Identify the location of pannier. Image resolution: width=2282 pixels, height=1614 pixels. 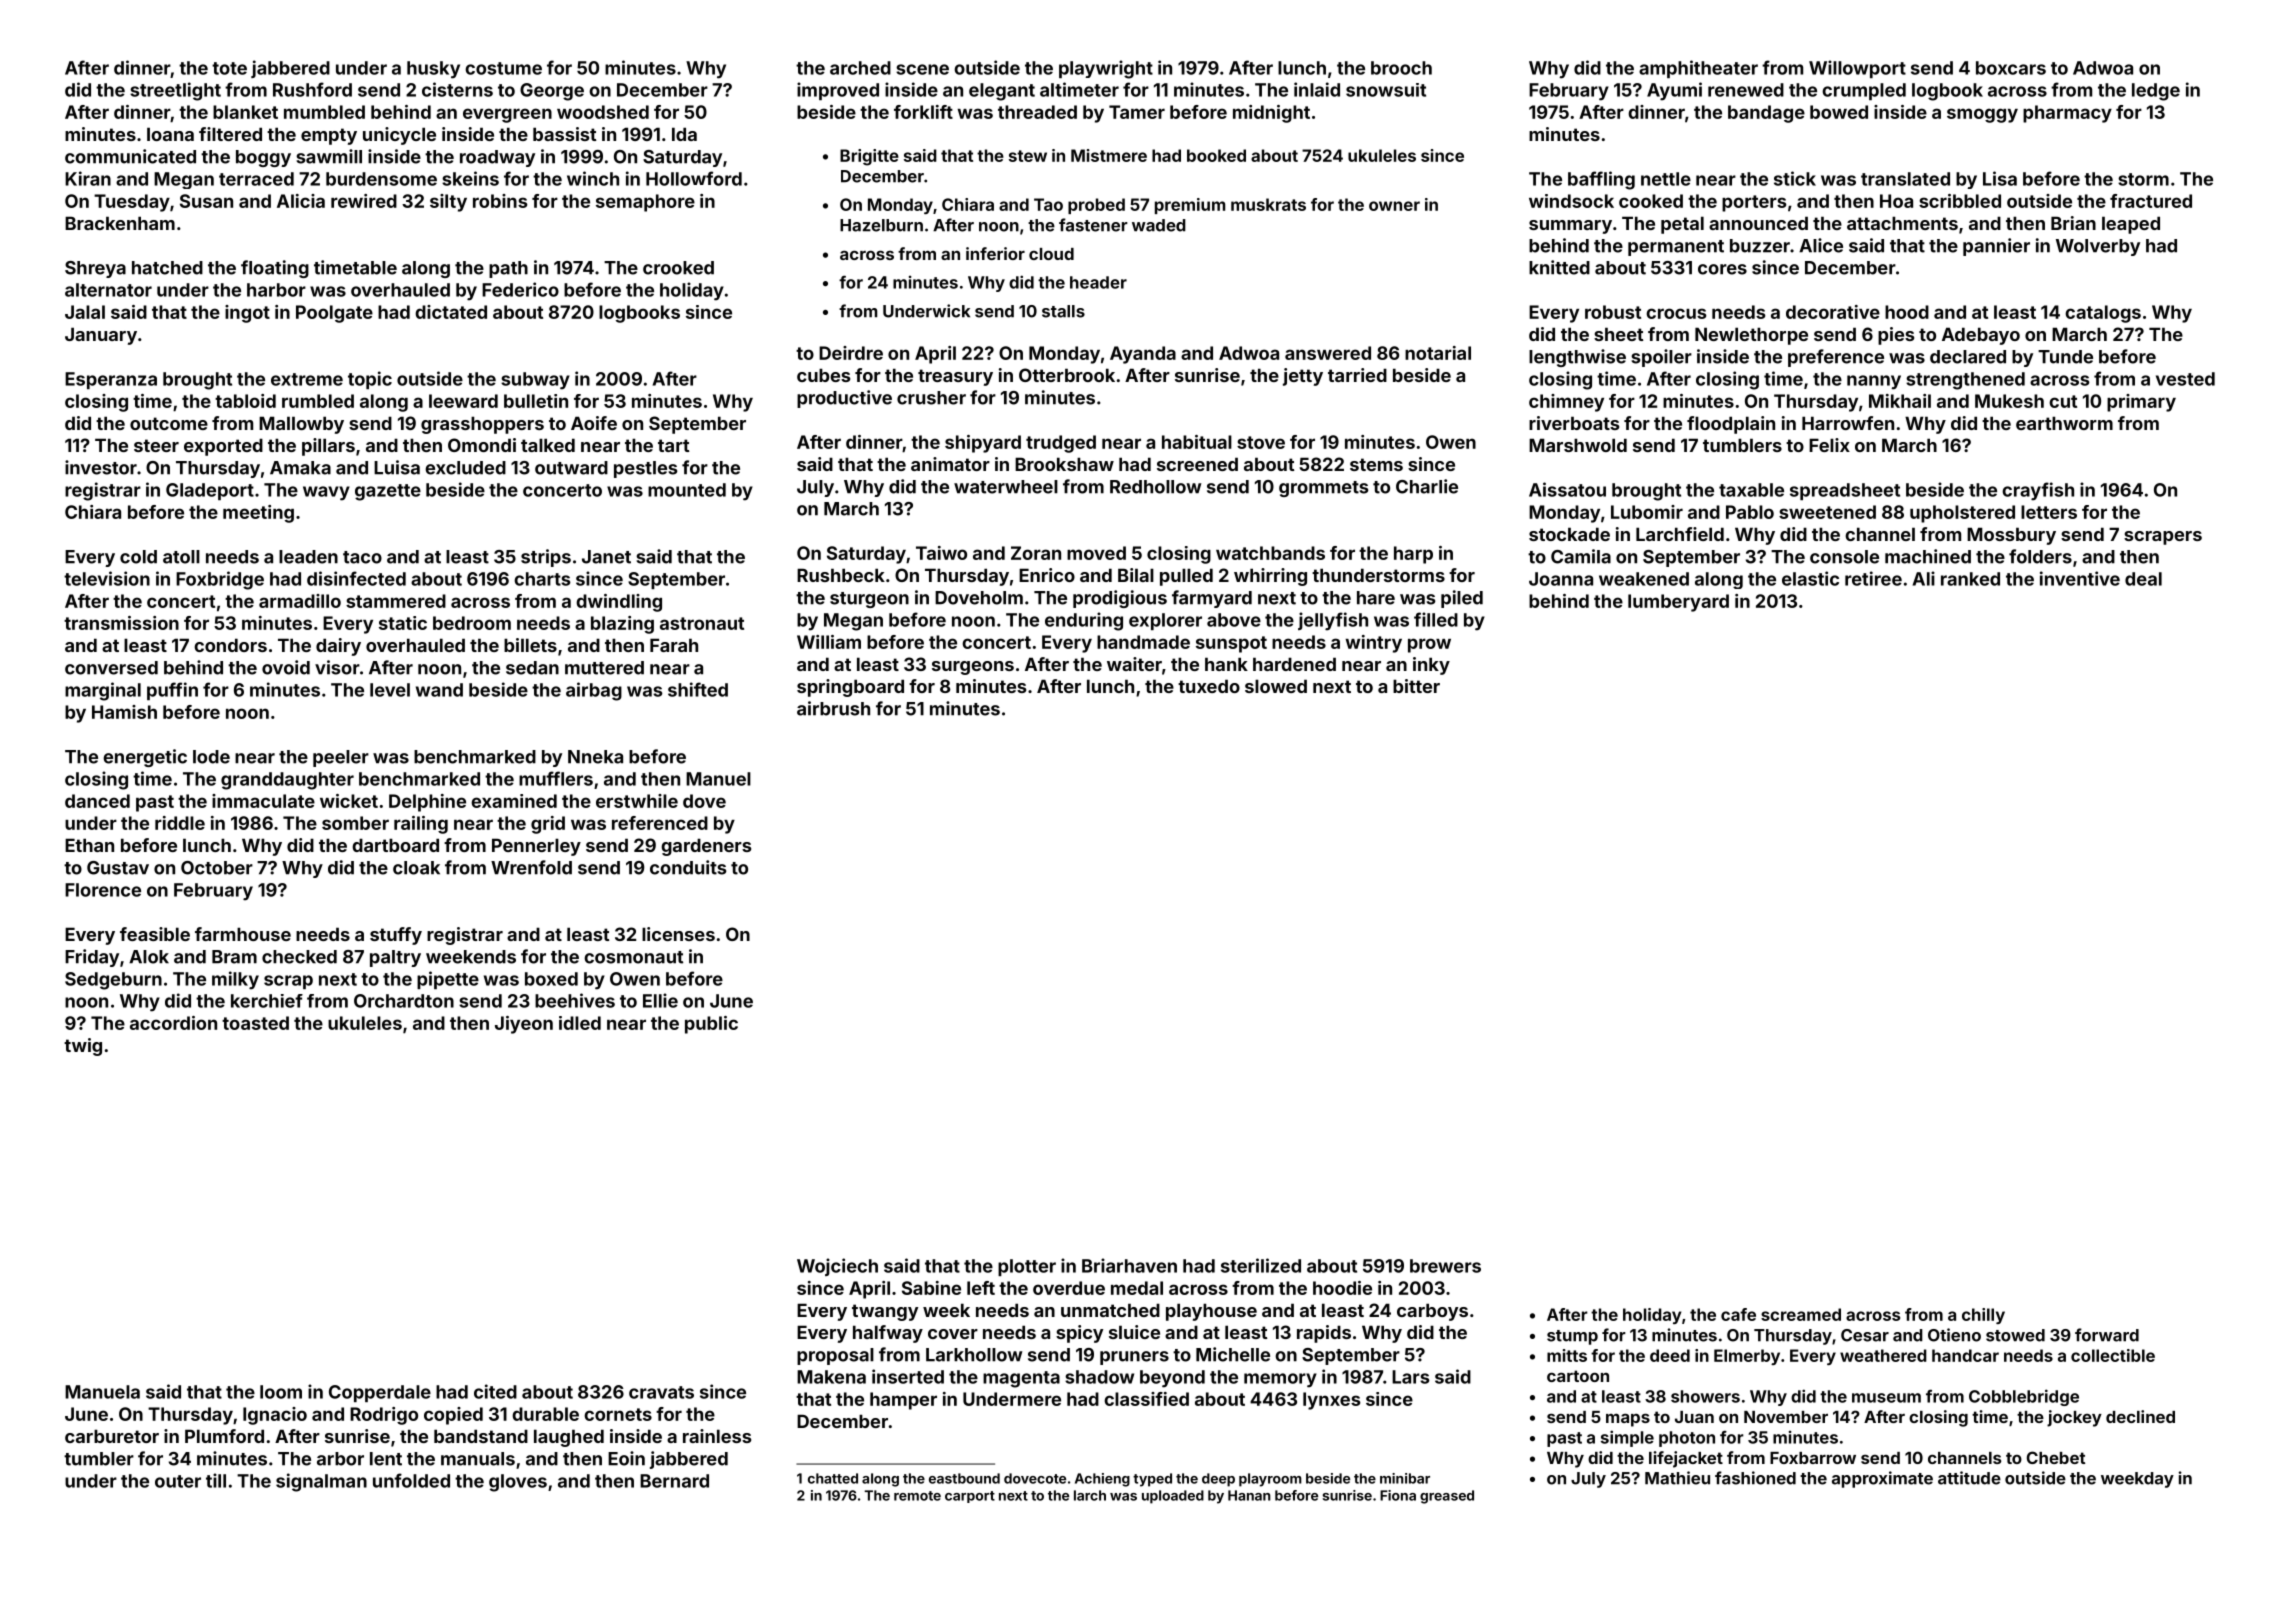
(1996, 247).
